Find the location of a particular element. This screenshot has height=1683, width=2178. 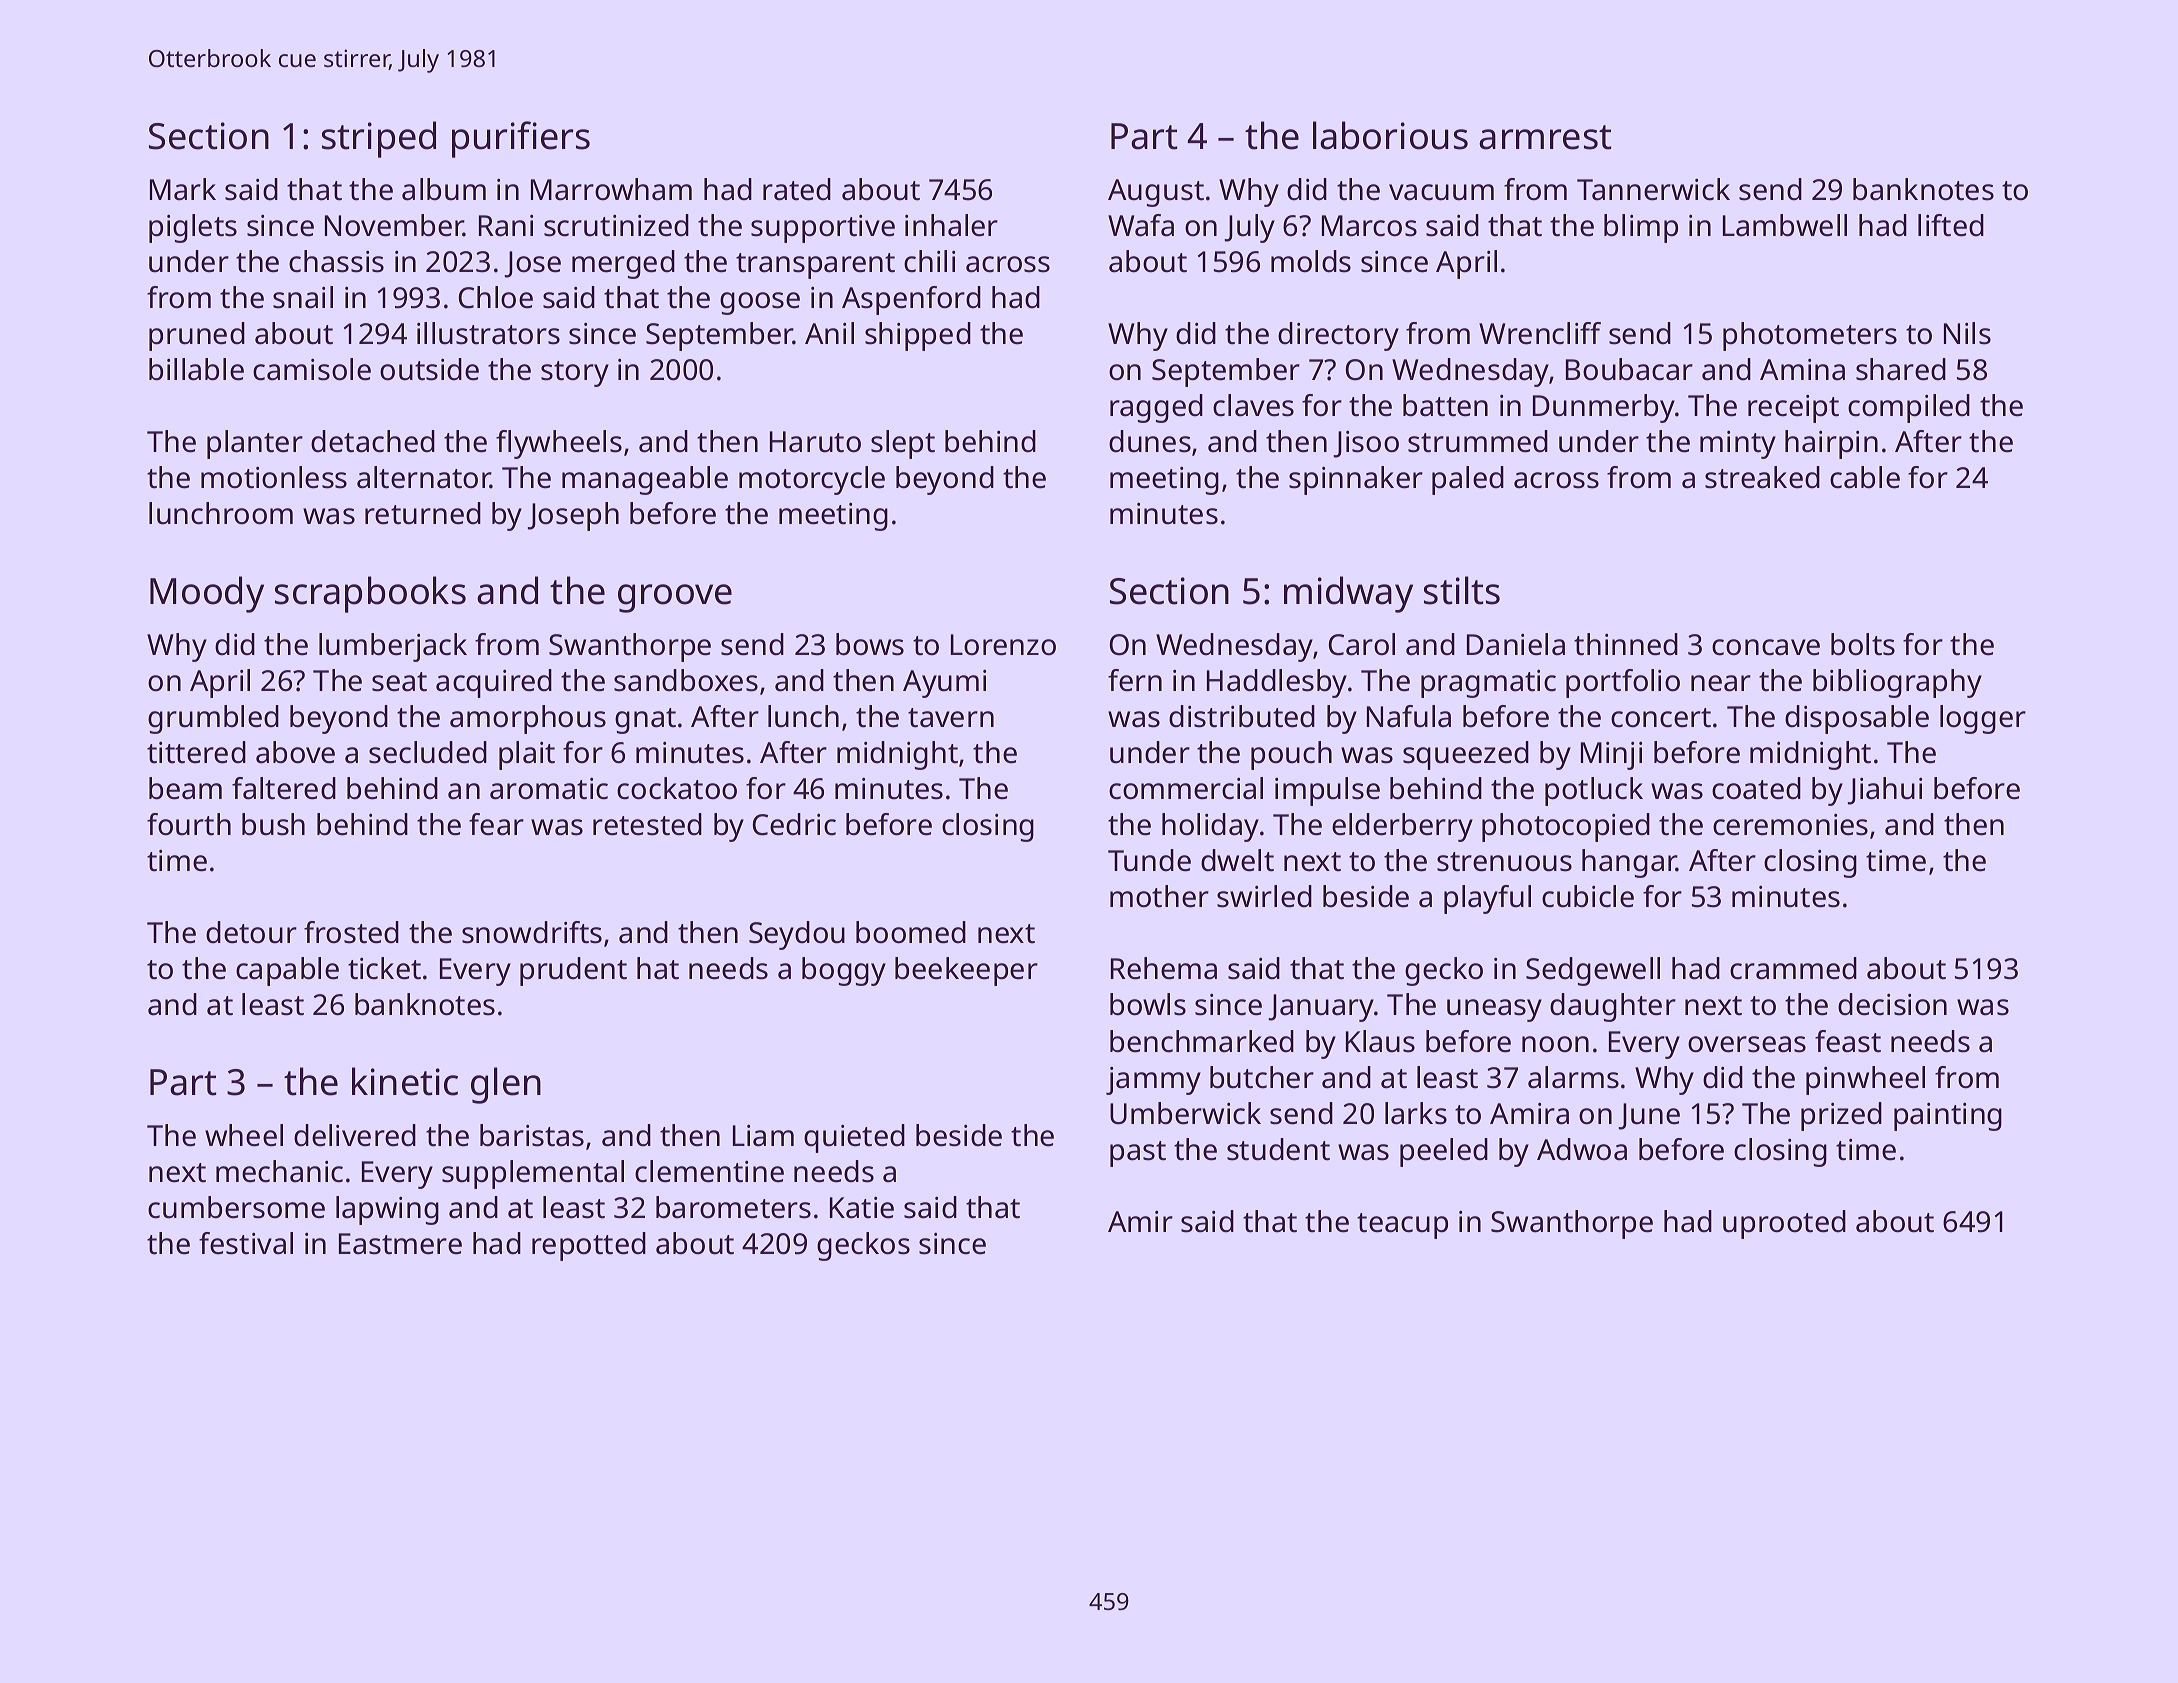

striped is located at coordinates (379, 139).
